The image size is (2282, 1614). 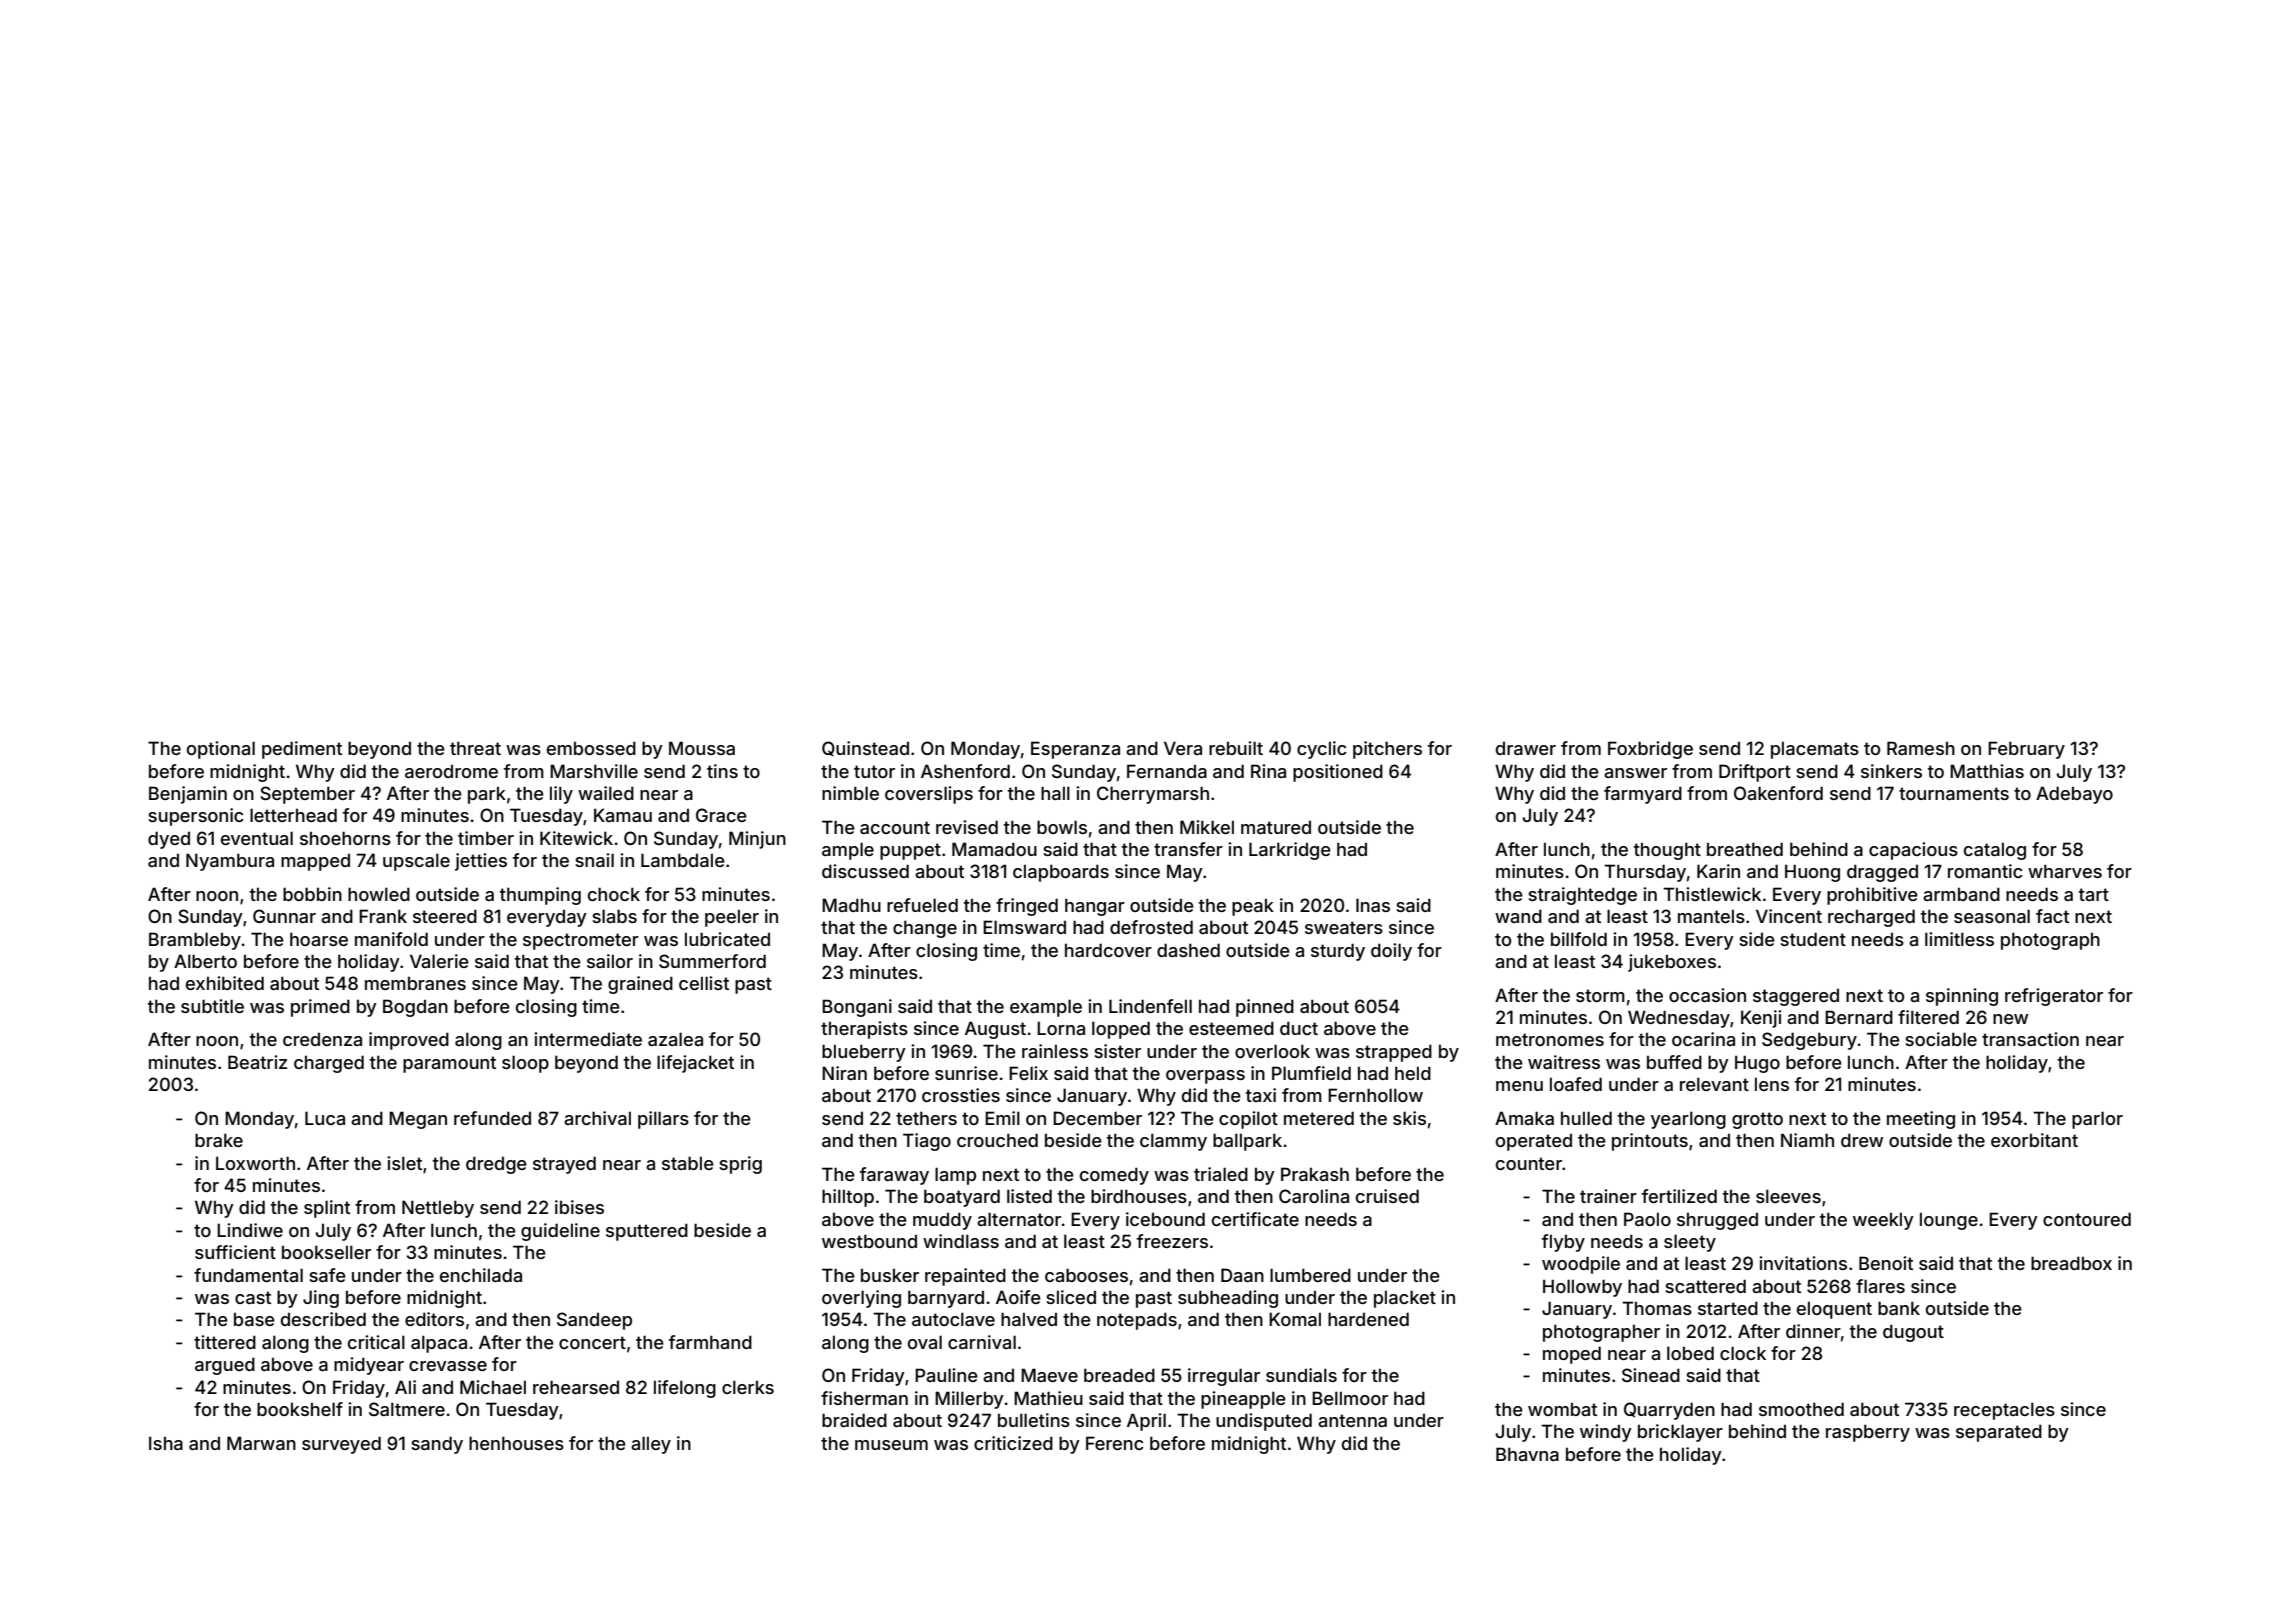 I want to click on pediment, so click(x=302, y=750).
